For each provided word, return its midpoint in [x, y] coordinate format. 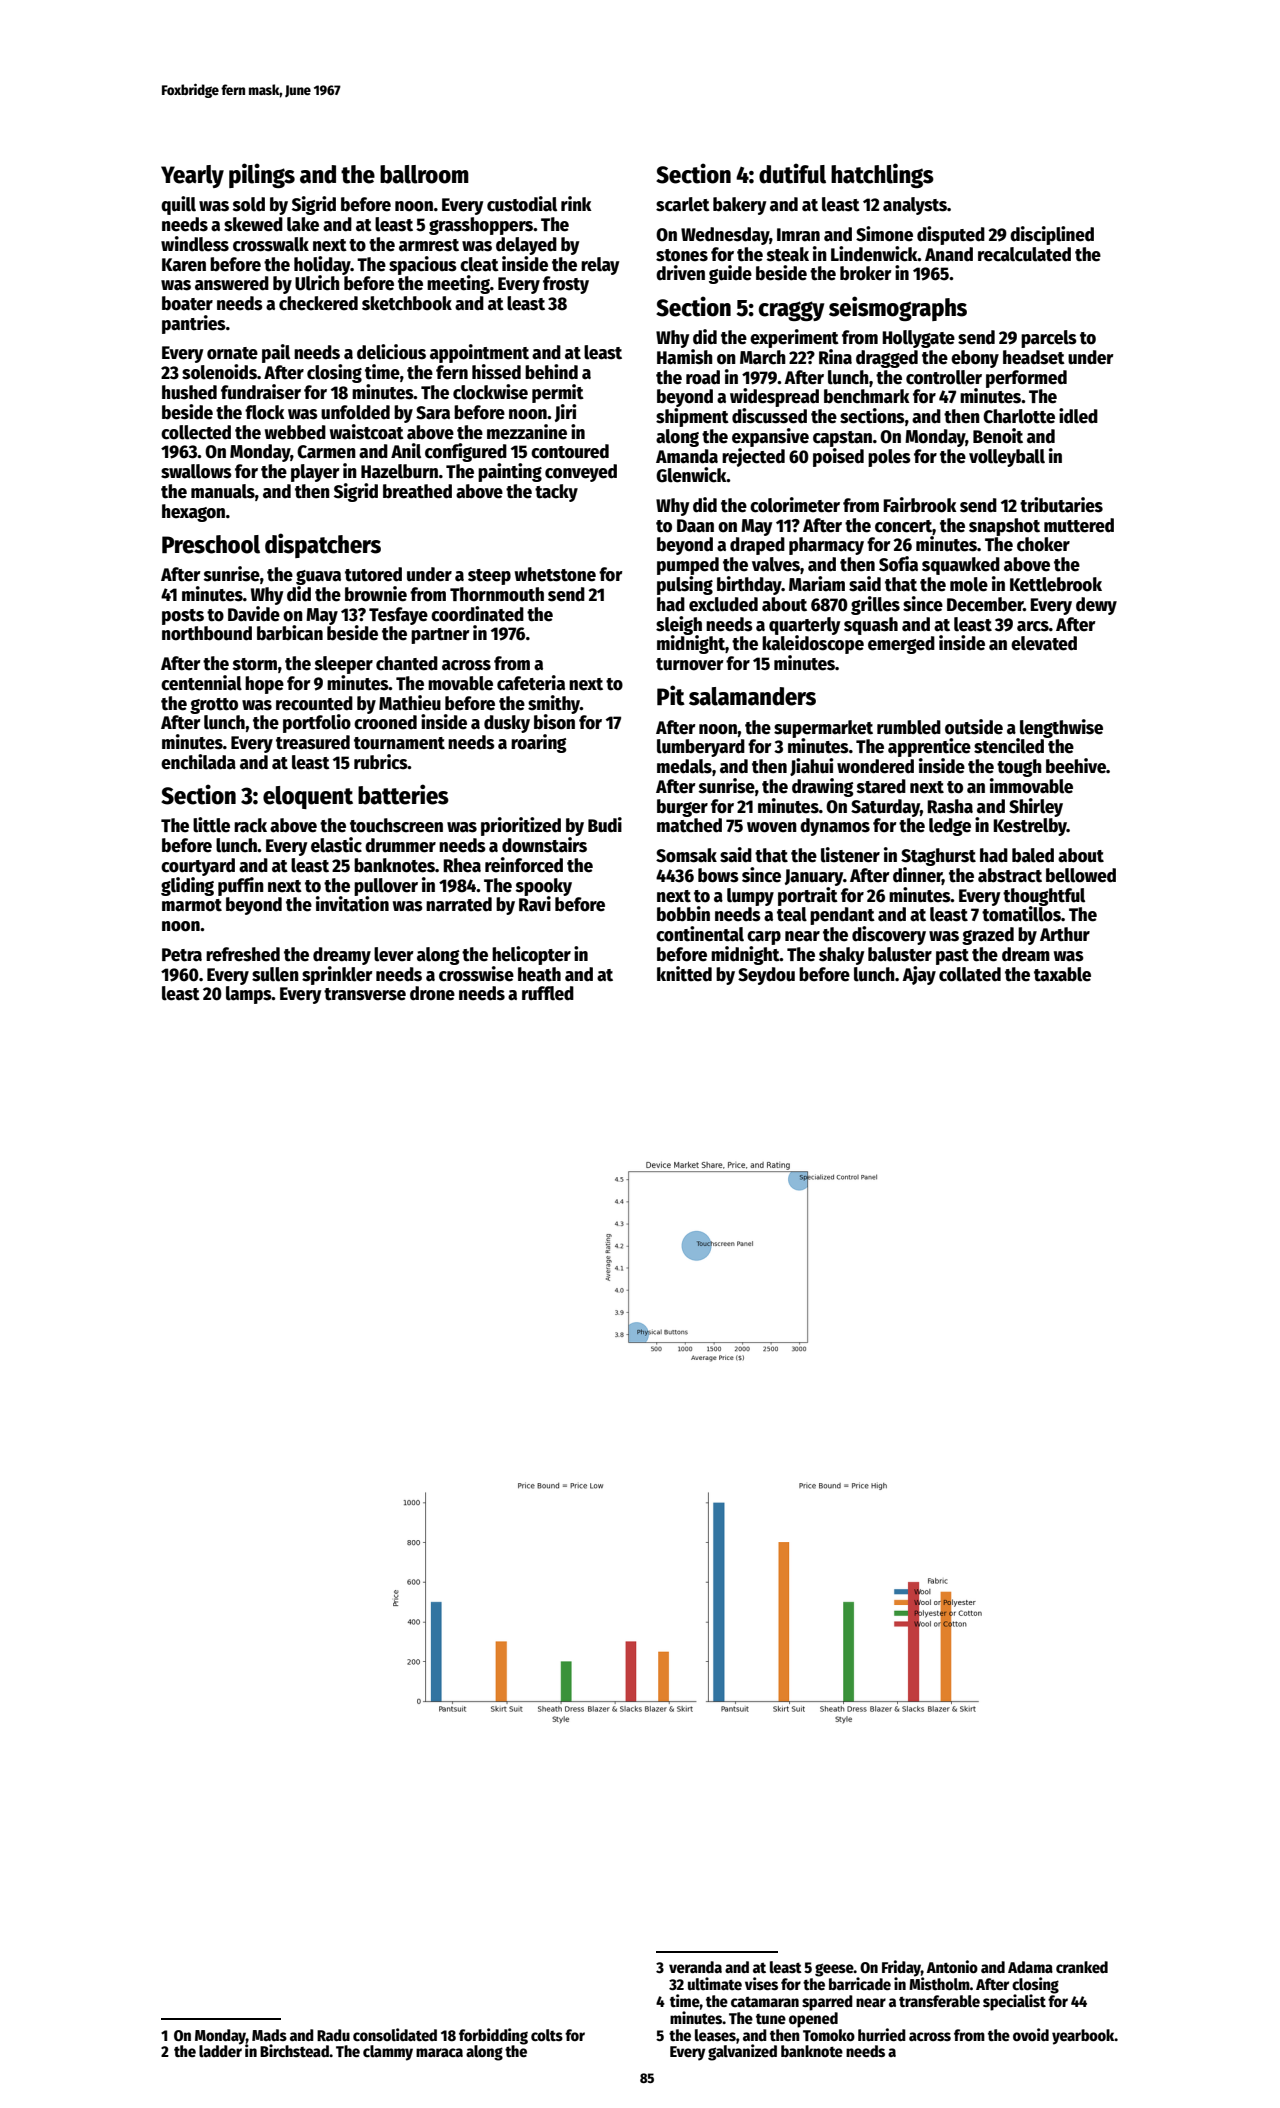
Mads [269, 2035]
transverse [365, 994]
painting [510, 472]
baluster [900, 954]
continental [700, 934]
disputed [951, 235]
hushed [189, 392]
